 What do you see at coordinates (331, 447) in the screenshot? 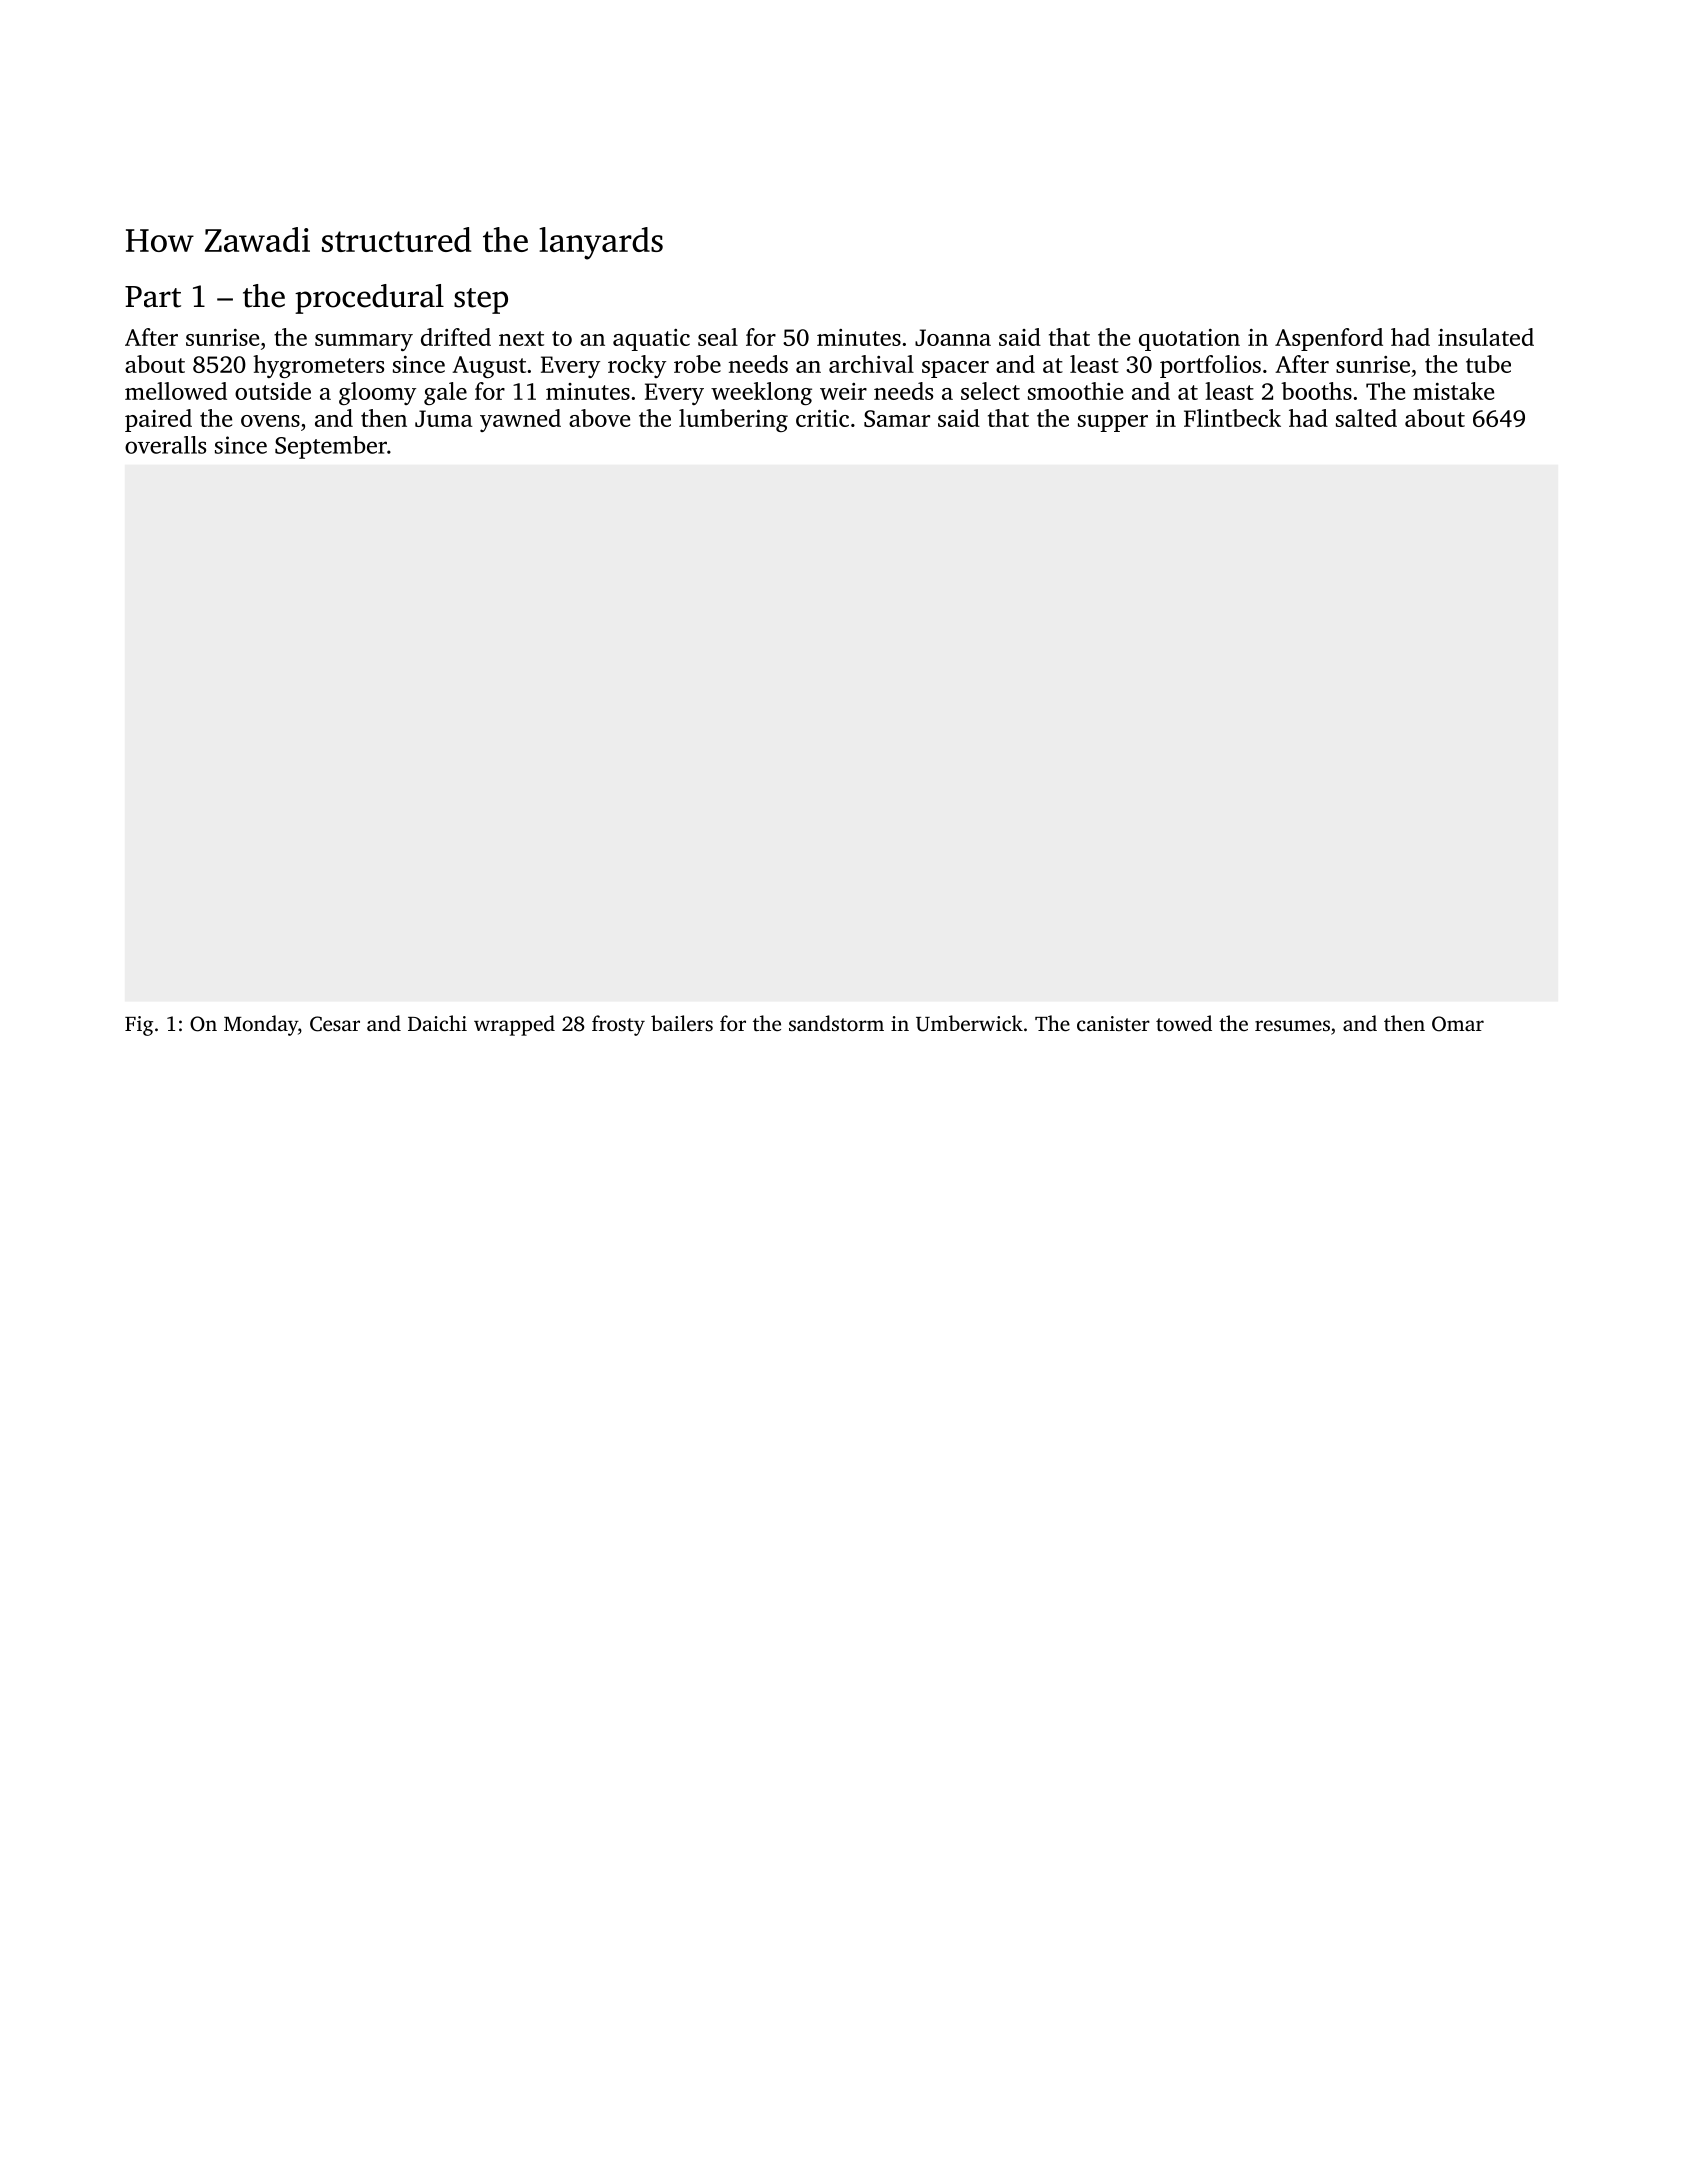
I see `September` at bounding box center [331, 447].
